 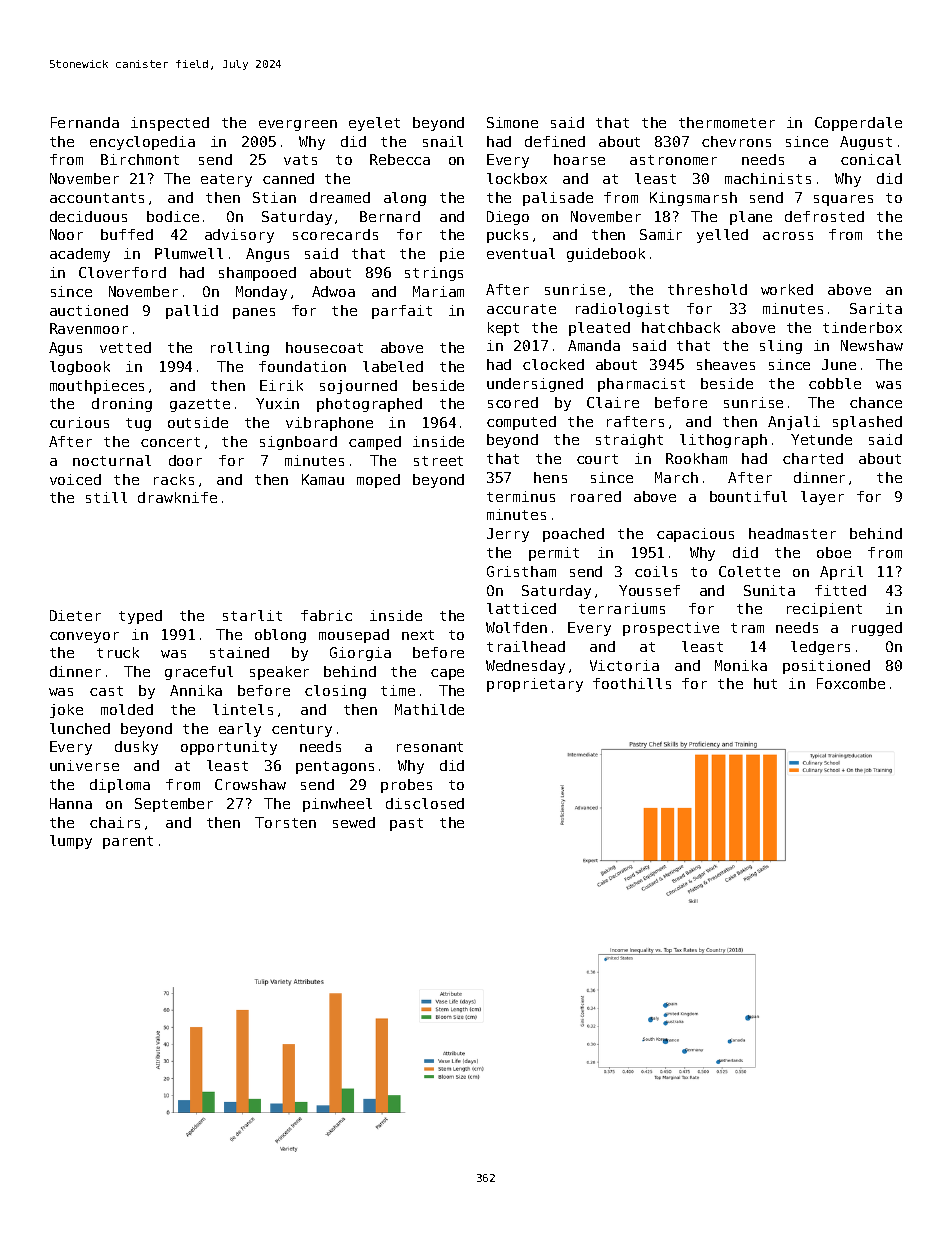 I want to click on Hanna, so click(x=71, y=803).
